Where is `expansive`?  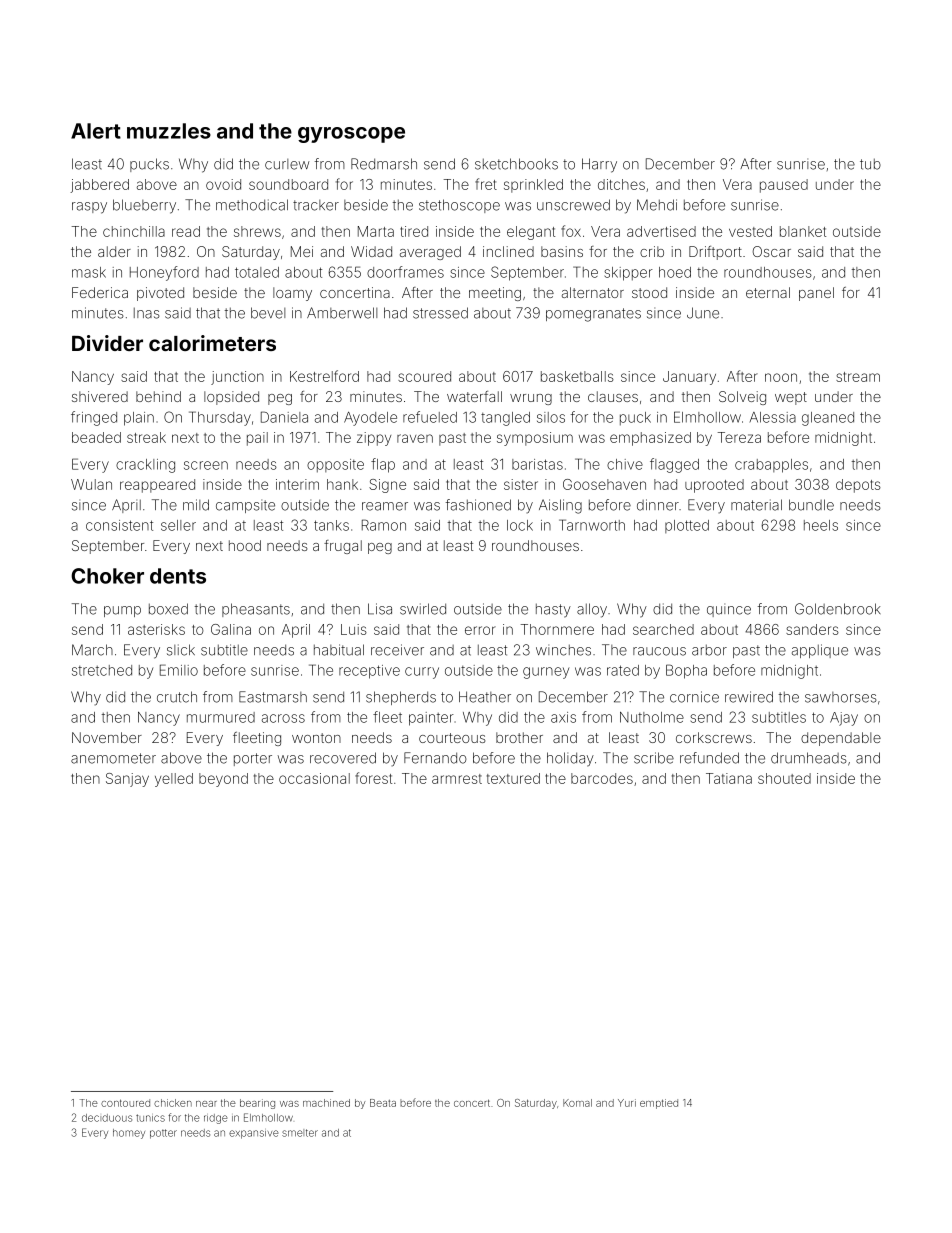
expansive is located at coordinates (253, 1134).
